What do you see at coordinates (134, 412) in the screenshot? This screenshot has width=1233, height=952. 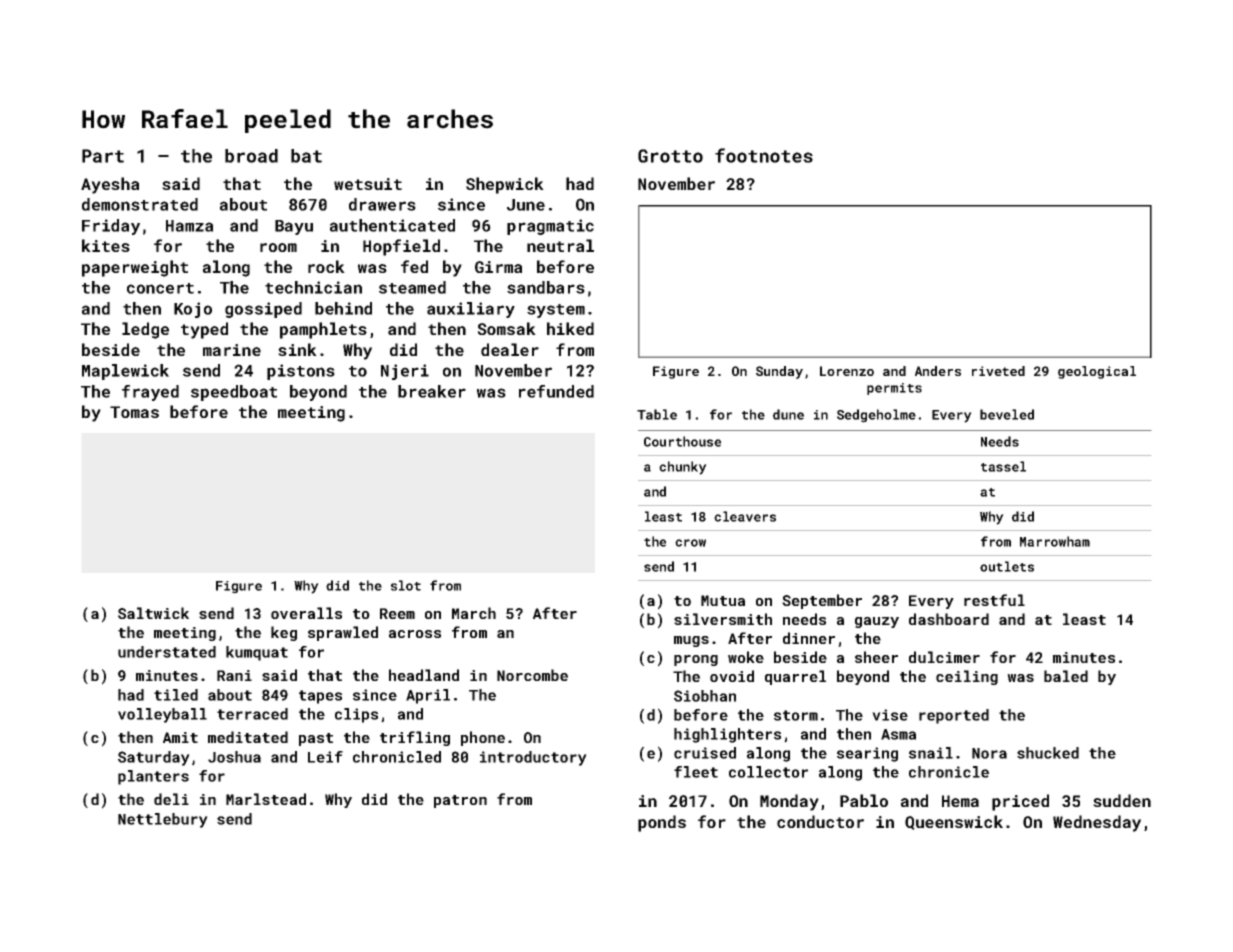 I see `Tomas` at bounding box center [134, 412].
